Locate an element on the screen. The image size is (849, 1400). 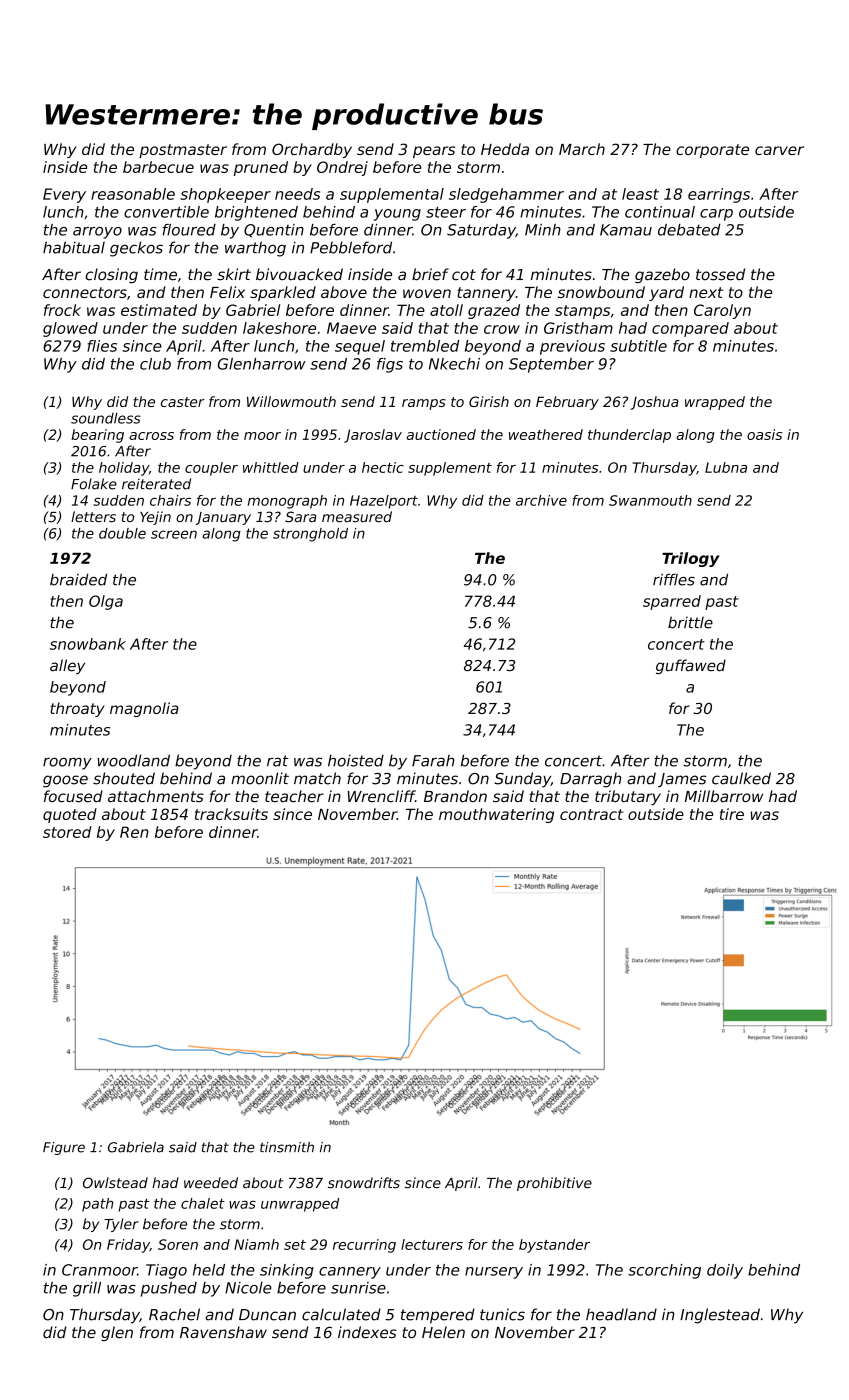
scorching is located at coordinates (664, 1271).
